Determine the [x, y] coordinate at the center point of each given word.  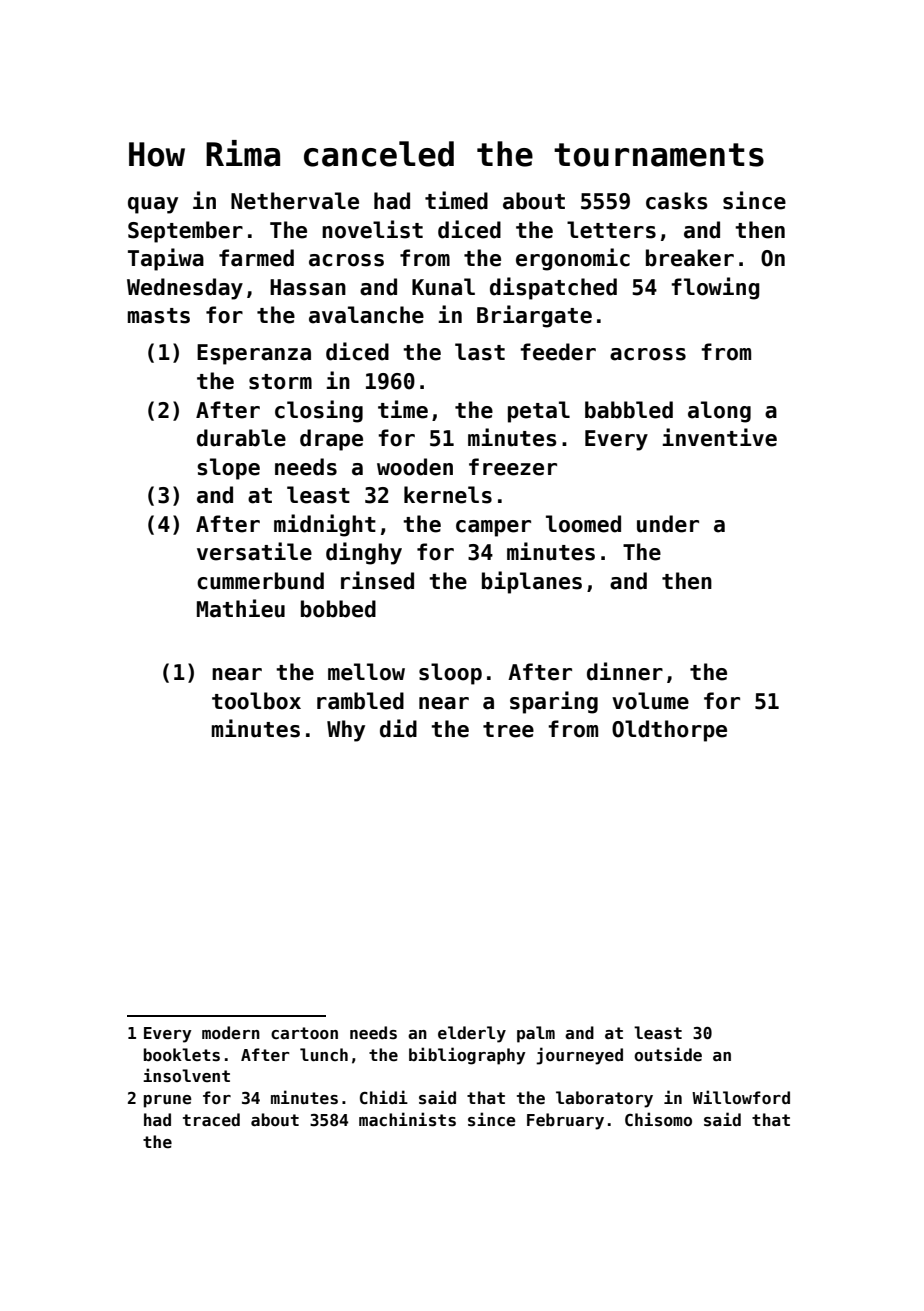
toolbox [256, 701]
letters [611, 230]
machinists [407, 1119]
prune [168, 1101]
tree [508, 730]
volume [650, 701]
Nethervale [295, 201]
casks [677, 201]
